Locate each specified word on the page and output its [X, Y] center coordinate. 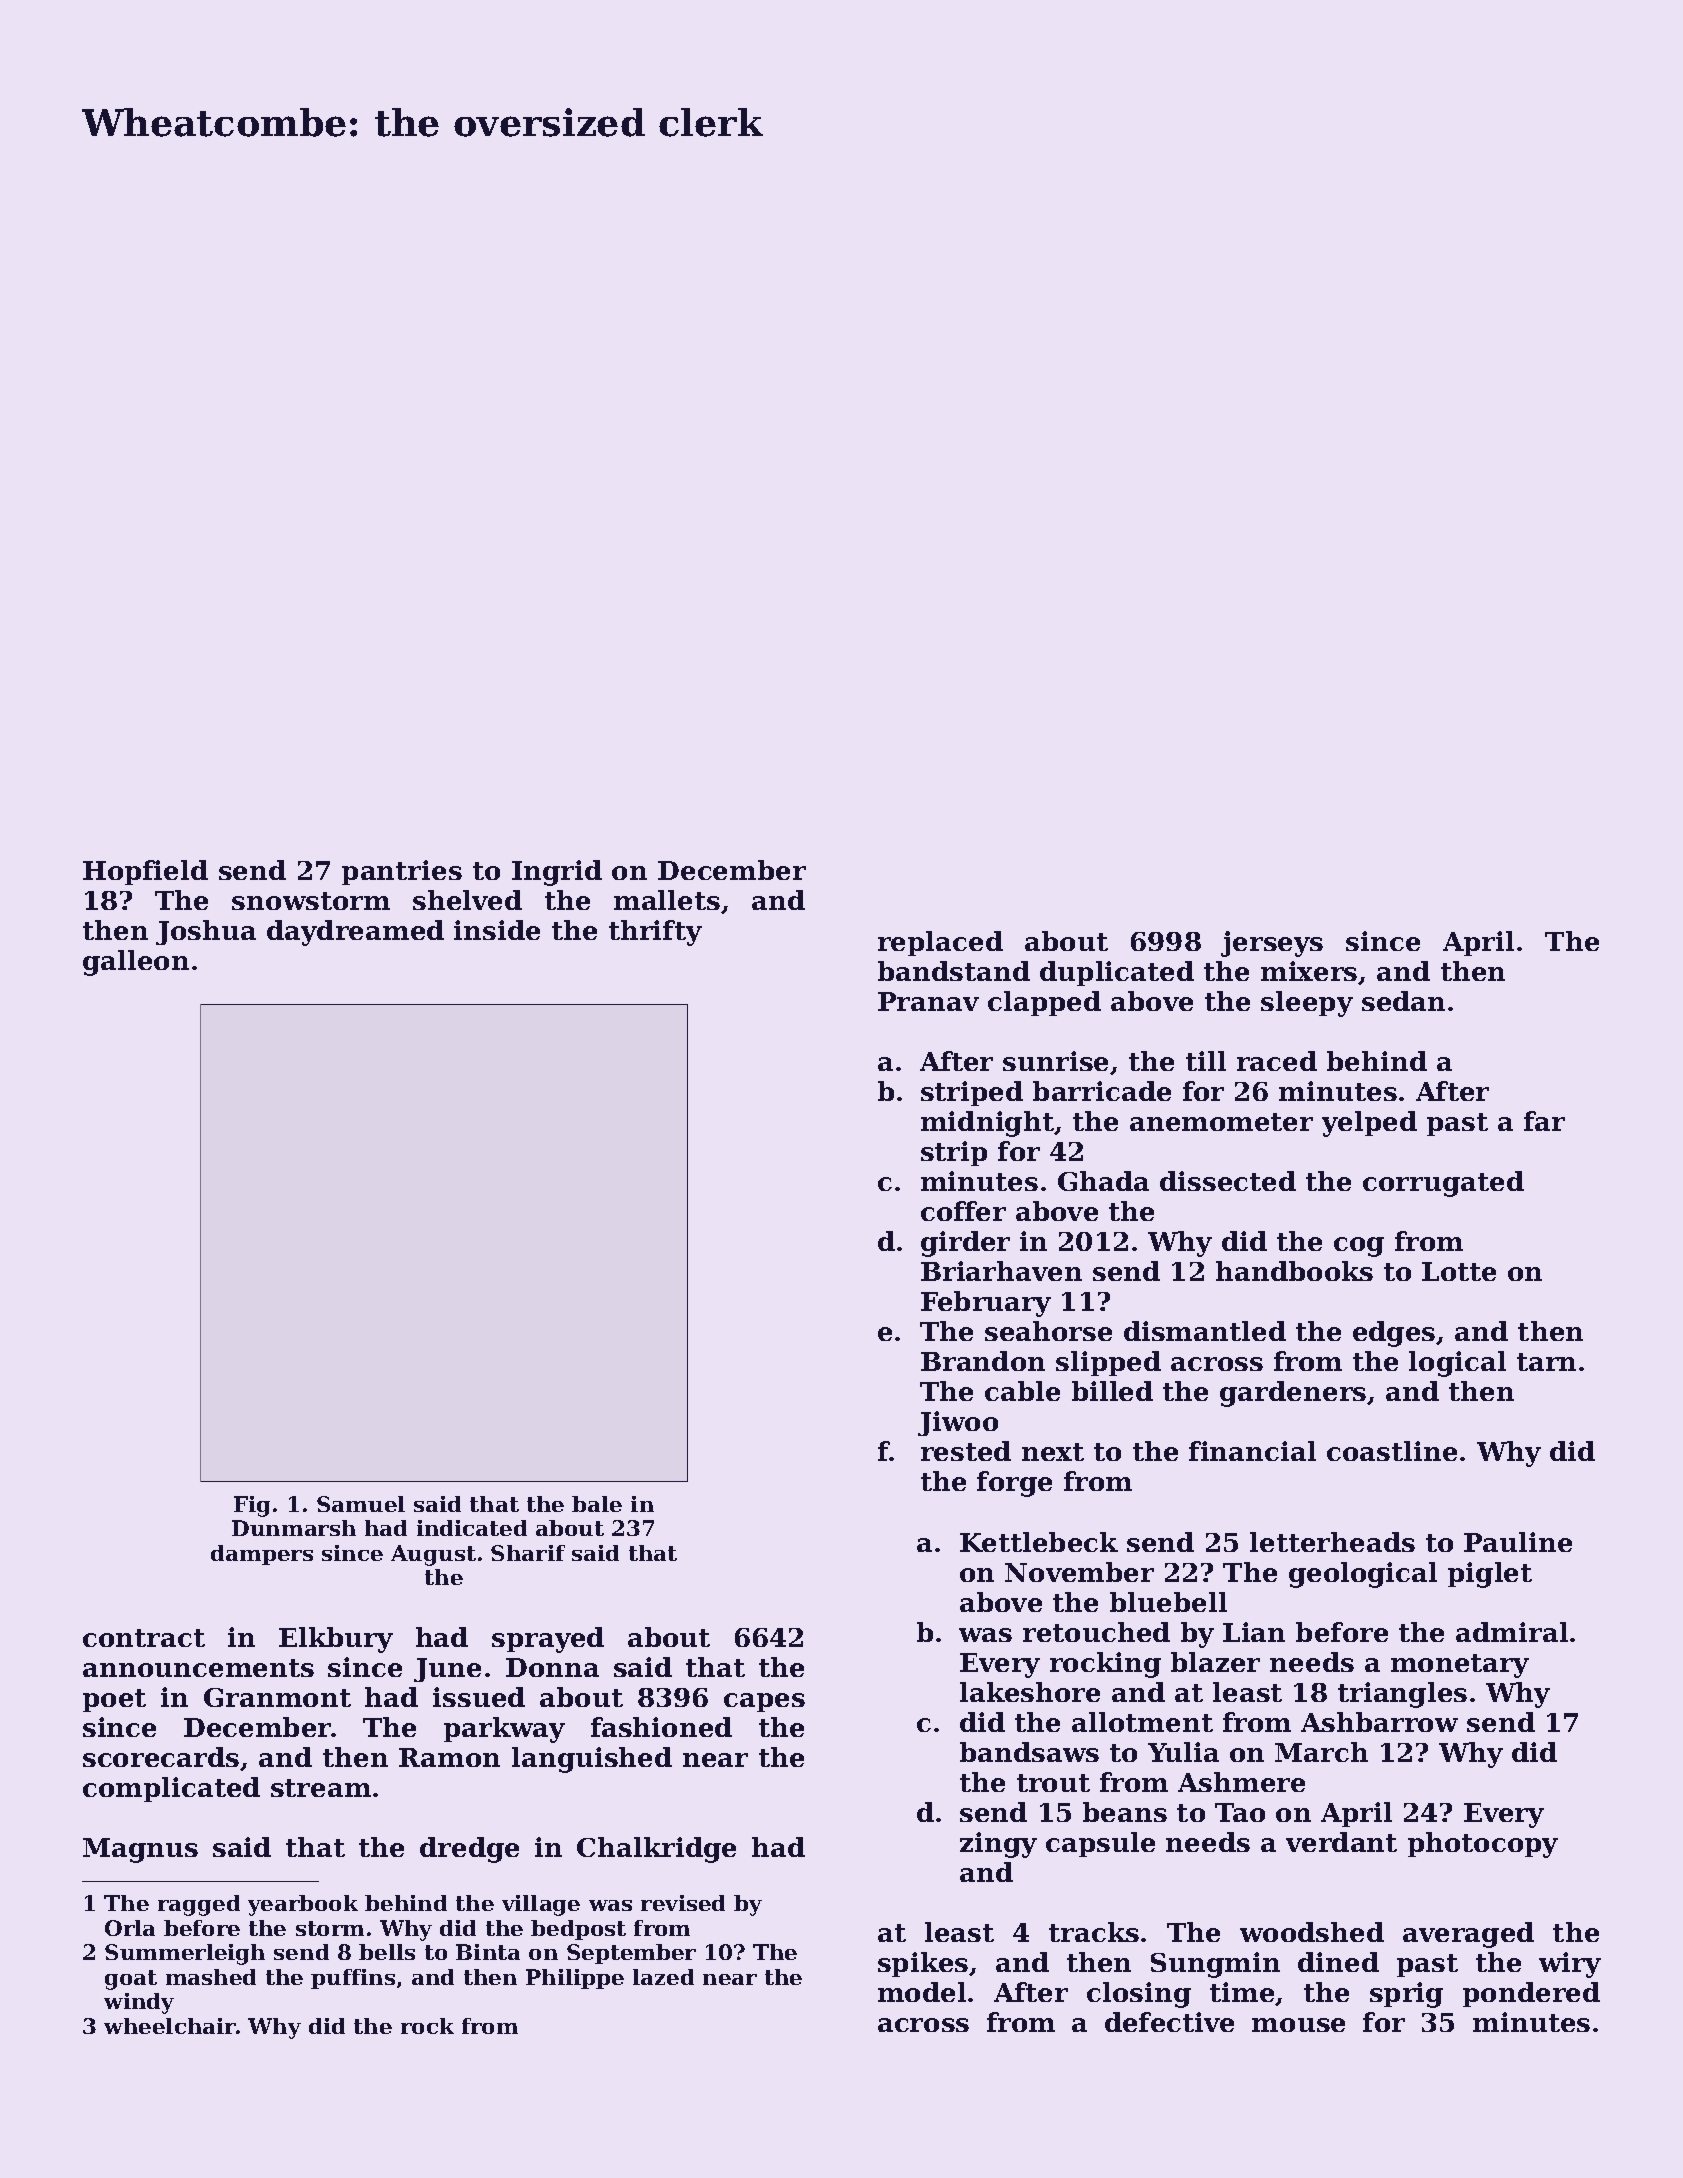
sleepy [1307, 1004]
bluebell [1168, 1602]
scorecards [161, 1757]
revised [683, 1903]
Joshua [206, 932]
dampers [262, 1555]
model [922, 1992]
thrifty [655, 933]
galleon [136, 963]
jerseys [1272, 944]
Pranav [928, 1001]
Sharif [528, 1553]
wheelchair [170, 2026]
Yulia [1183, 1752]
